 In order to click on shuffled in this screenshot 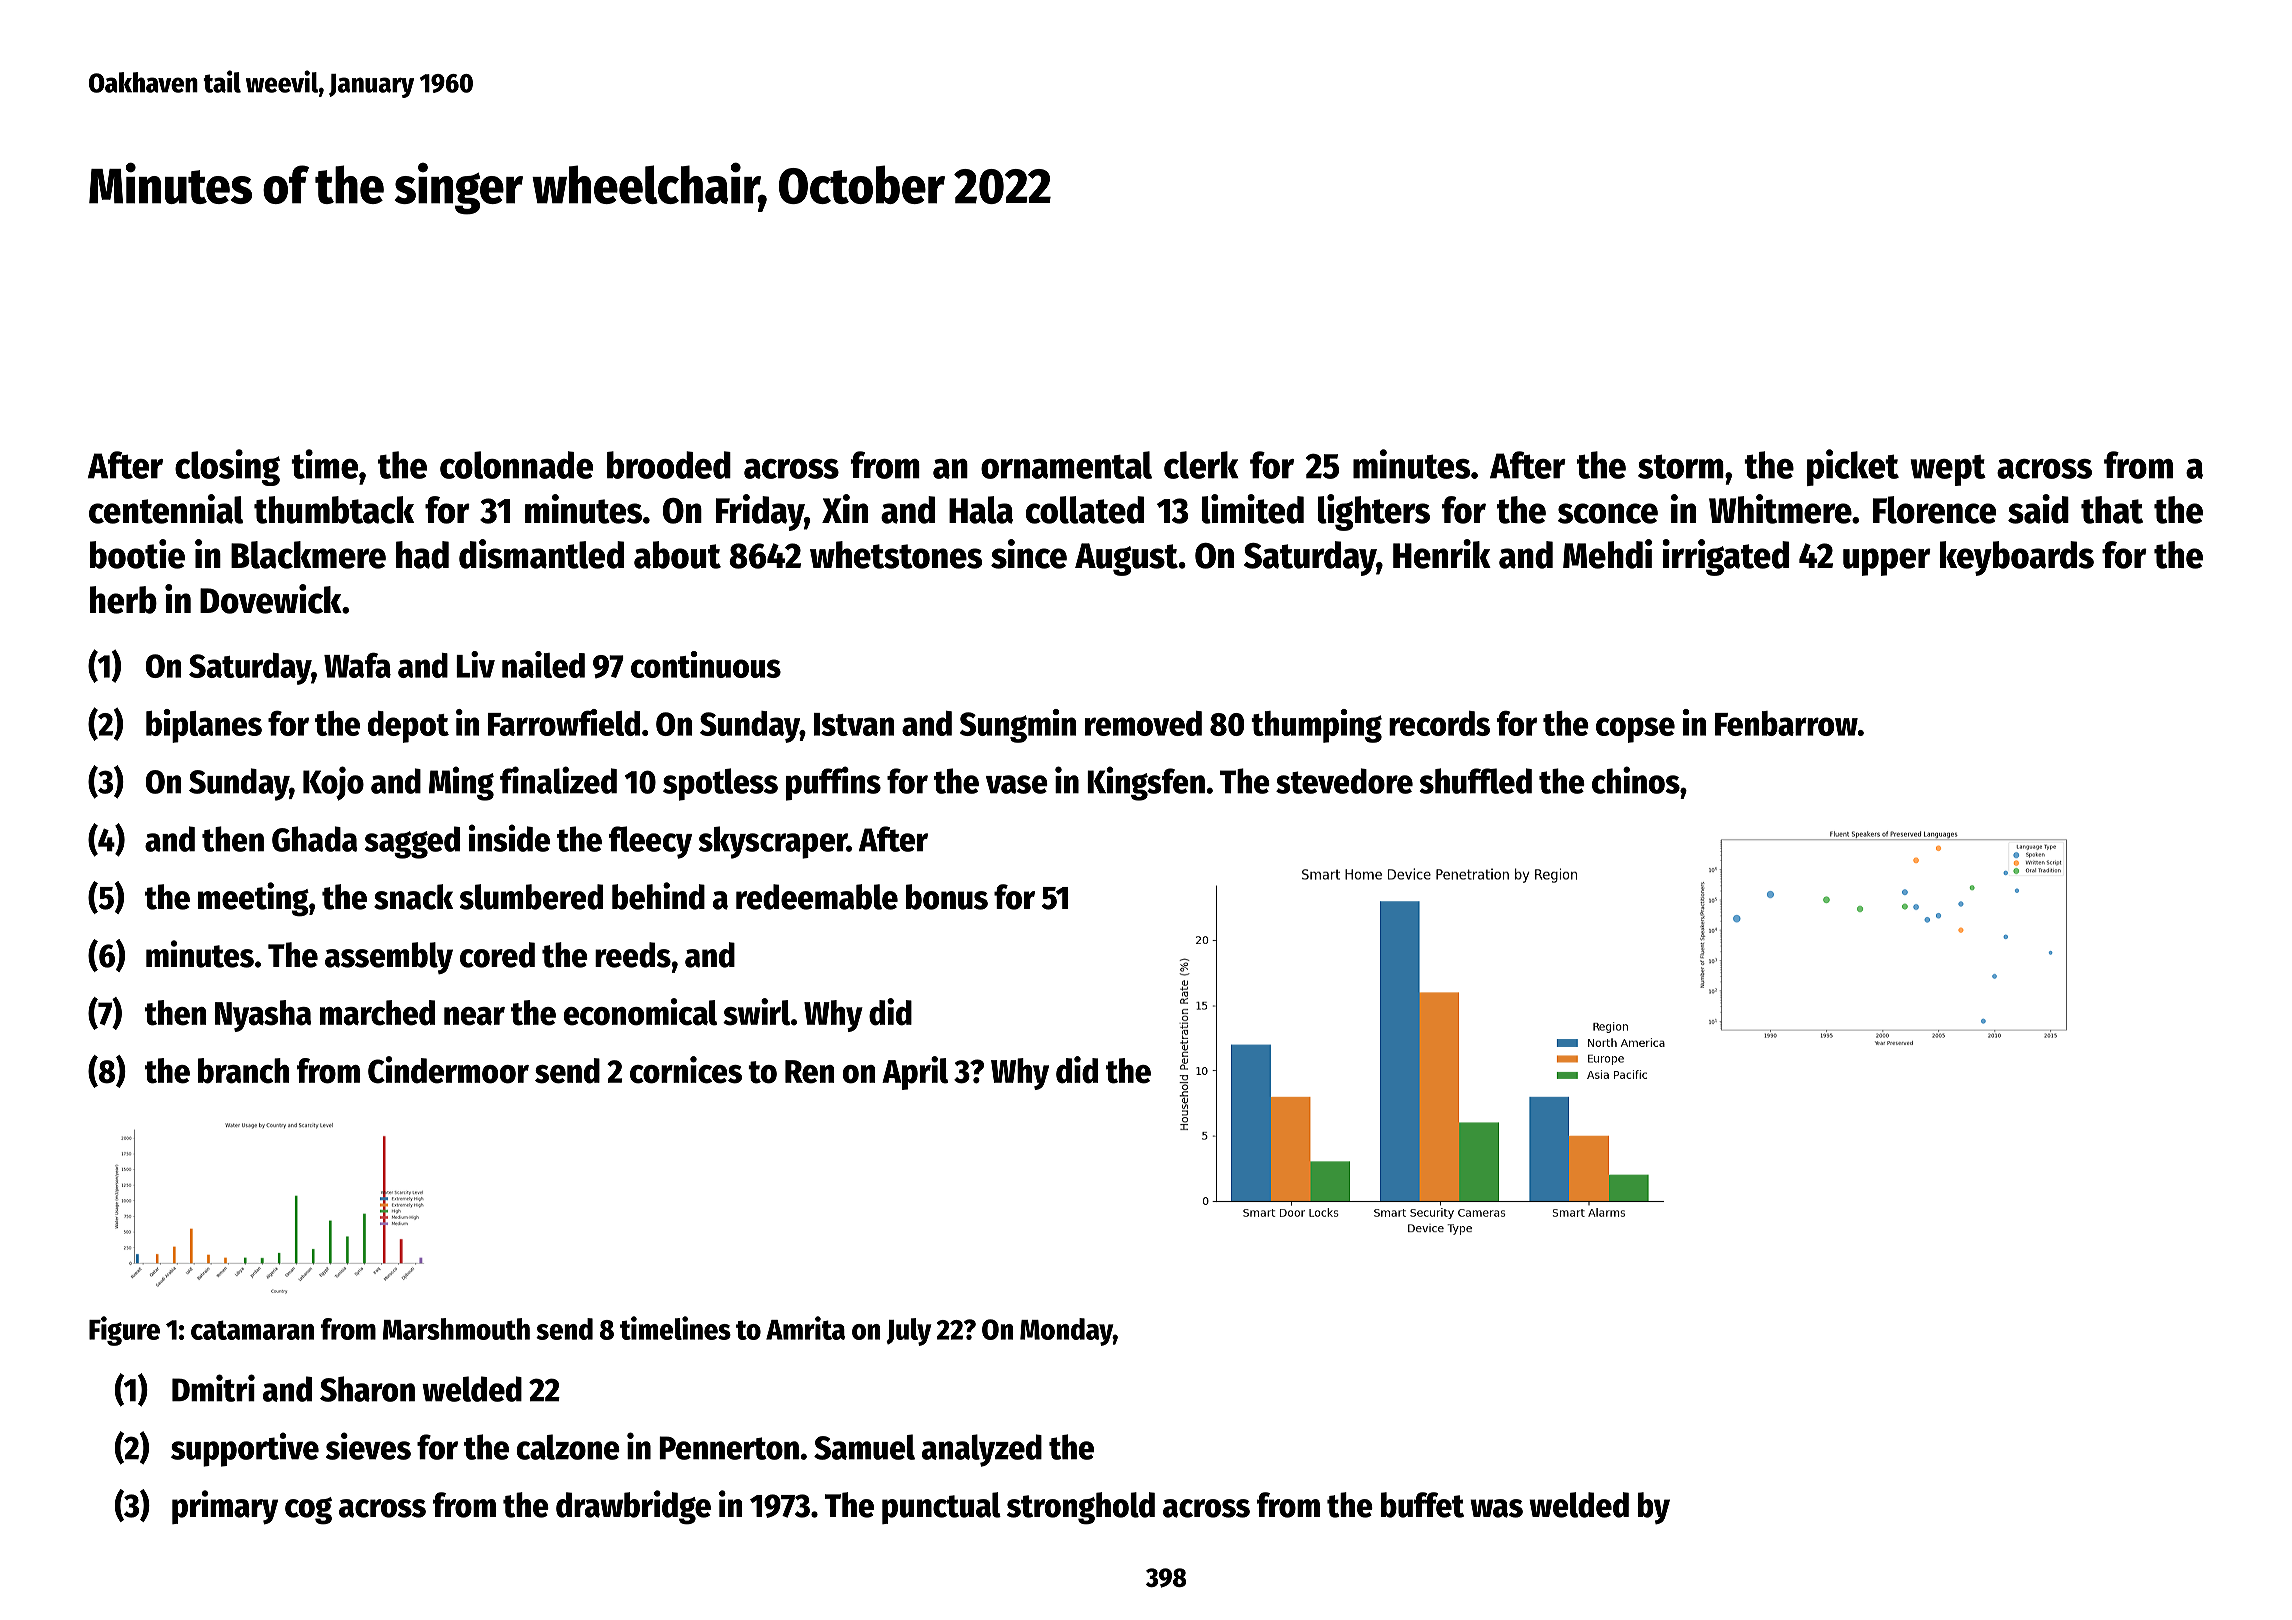, I will do `click(1475, 781)`.
